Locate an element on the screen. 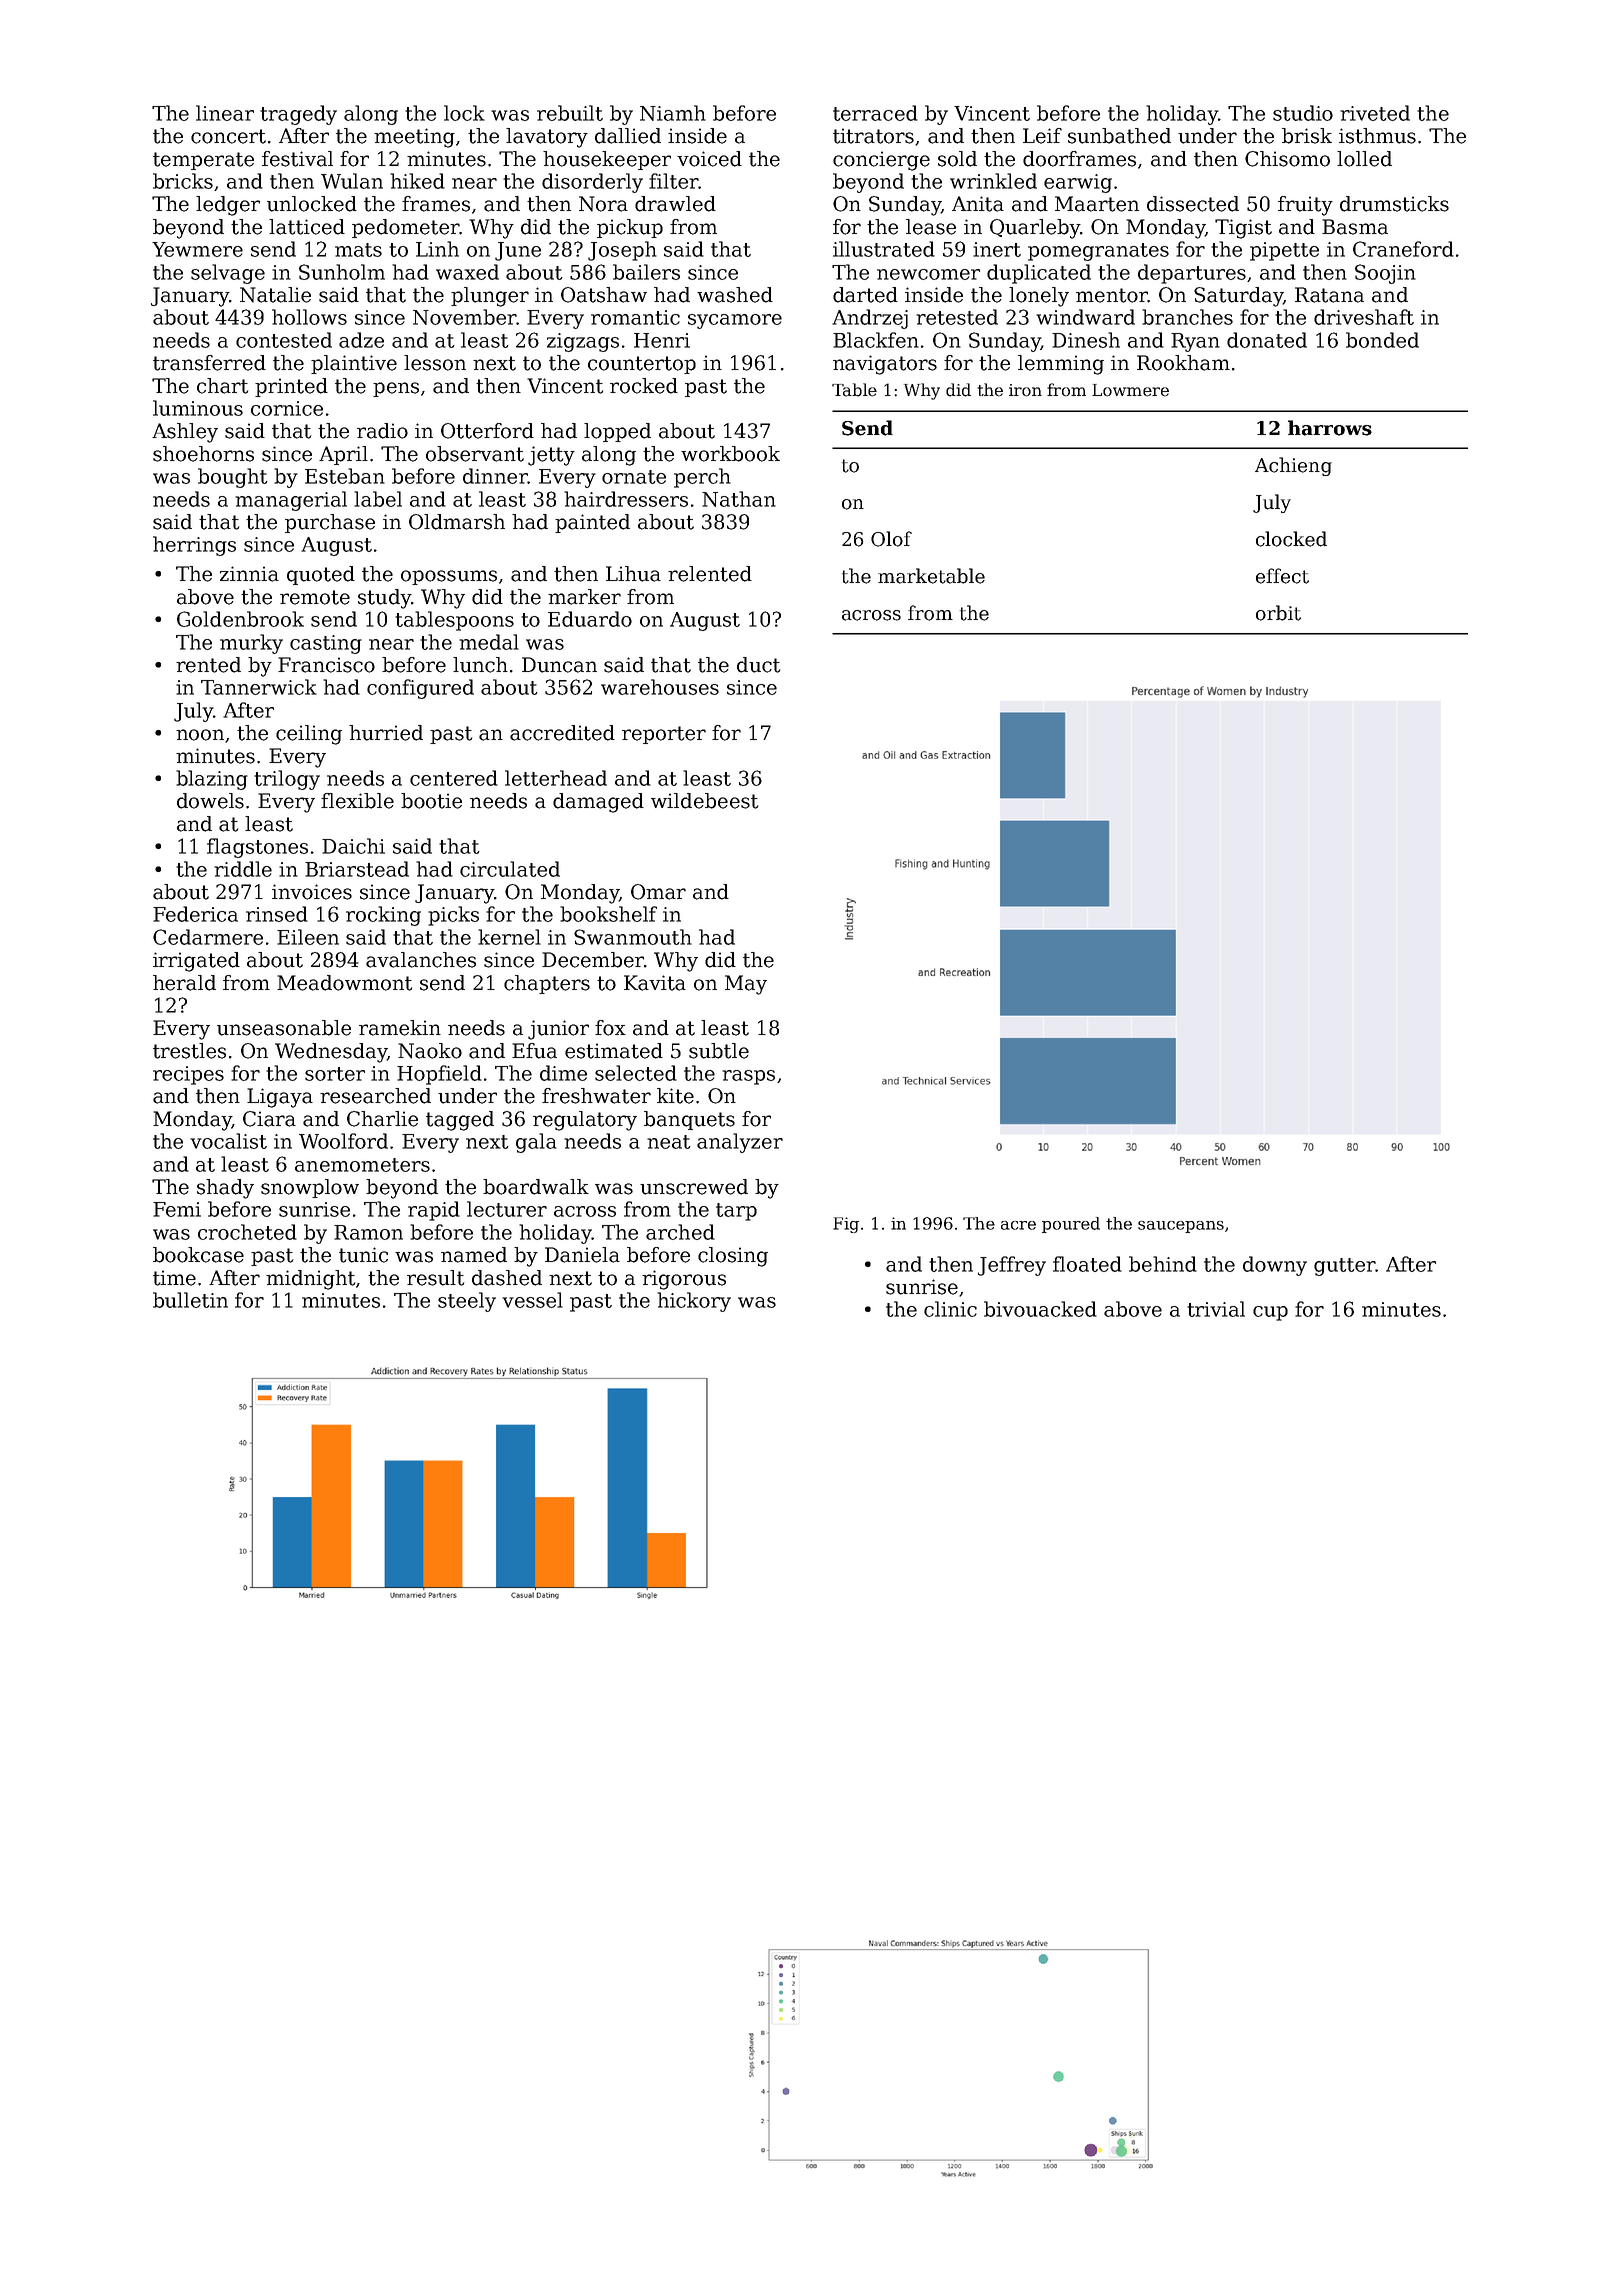 The height and width of the screenshot is (2292, 1620). duct is located at coordinates (758, 665).
